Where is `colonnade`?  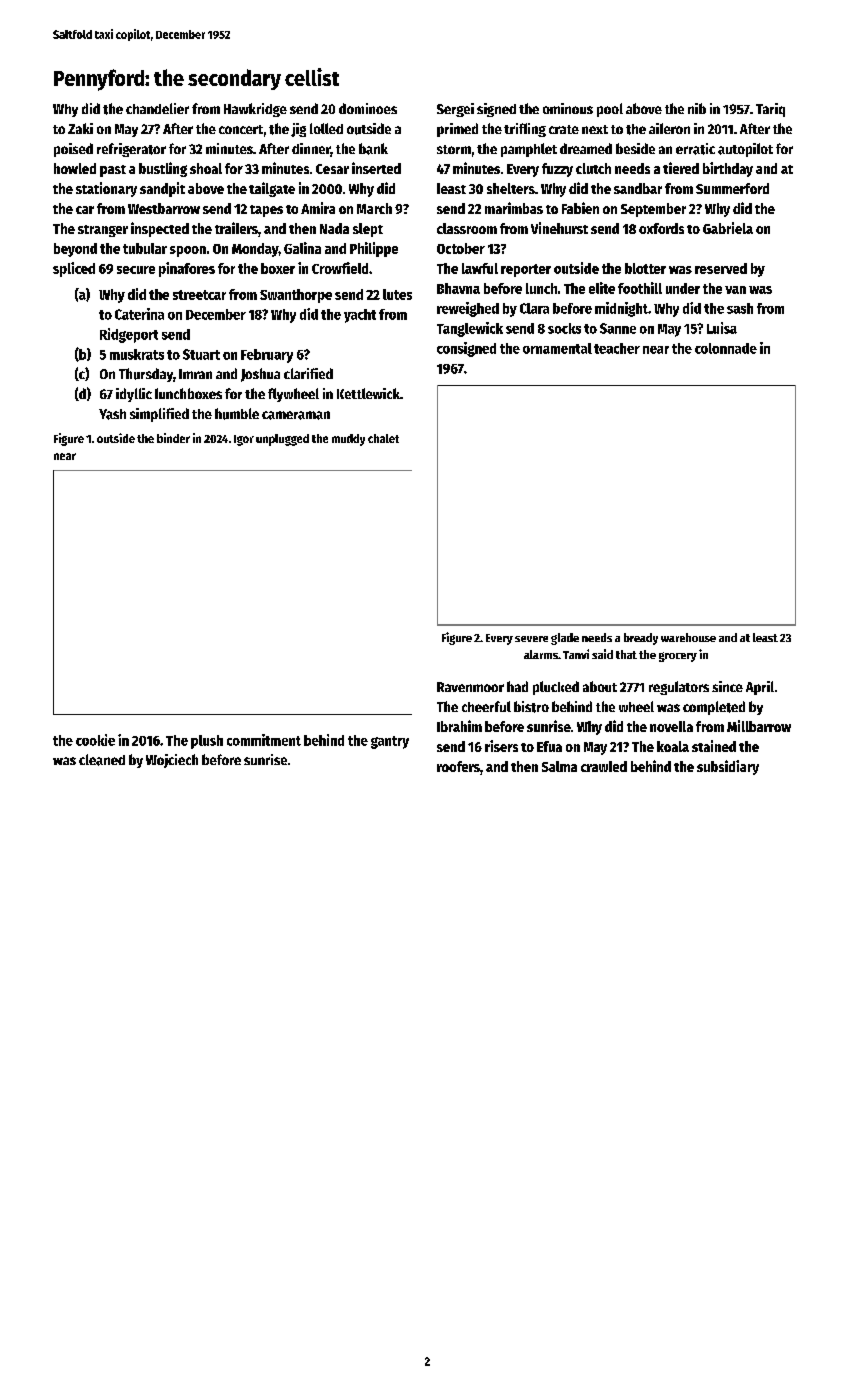
colonnade is located at coordinates (726, 348).
